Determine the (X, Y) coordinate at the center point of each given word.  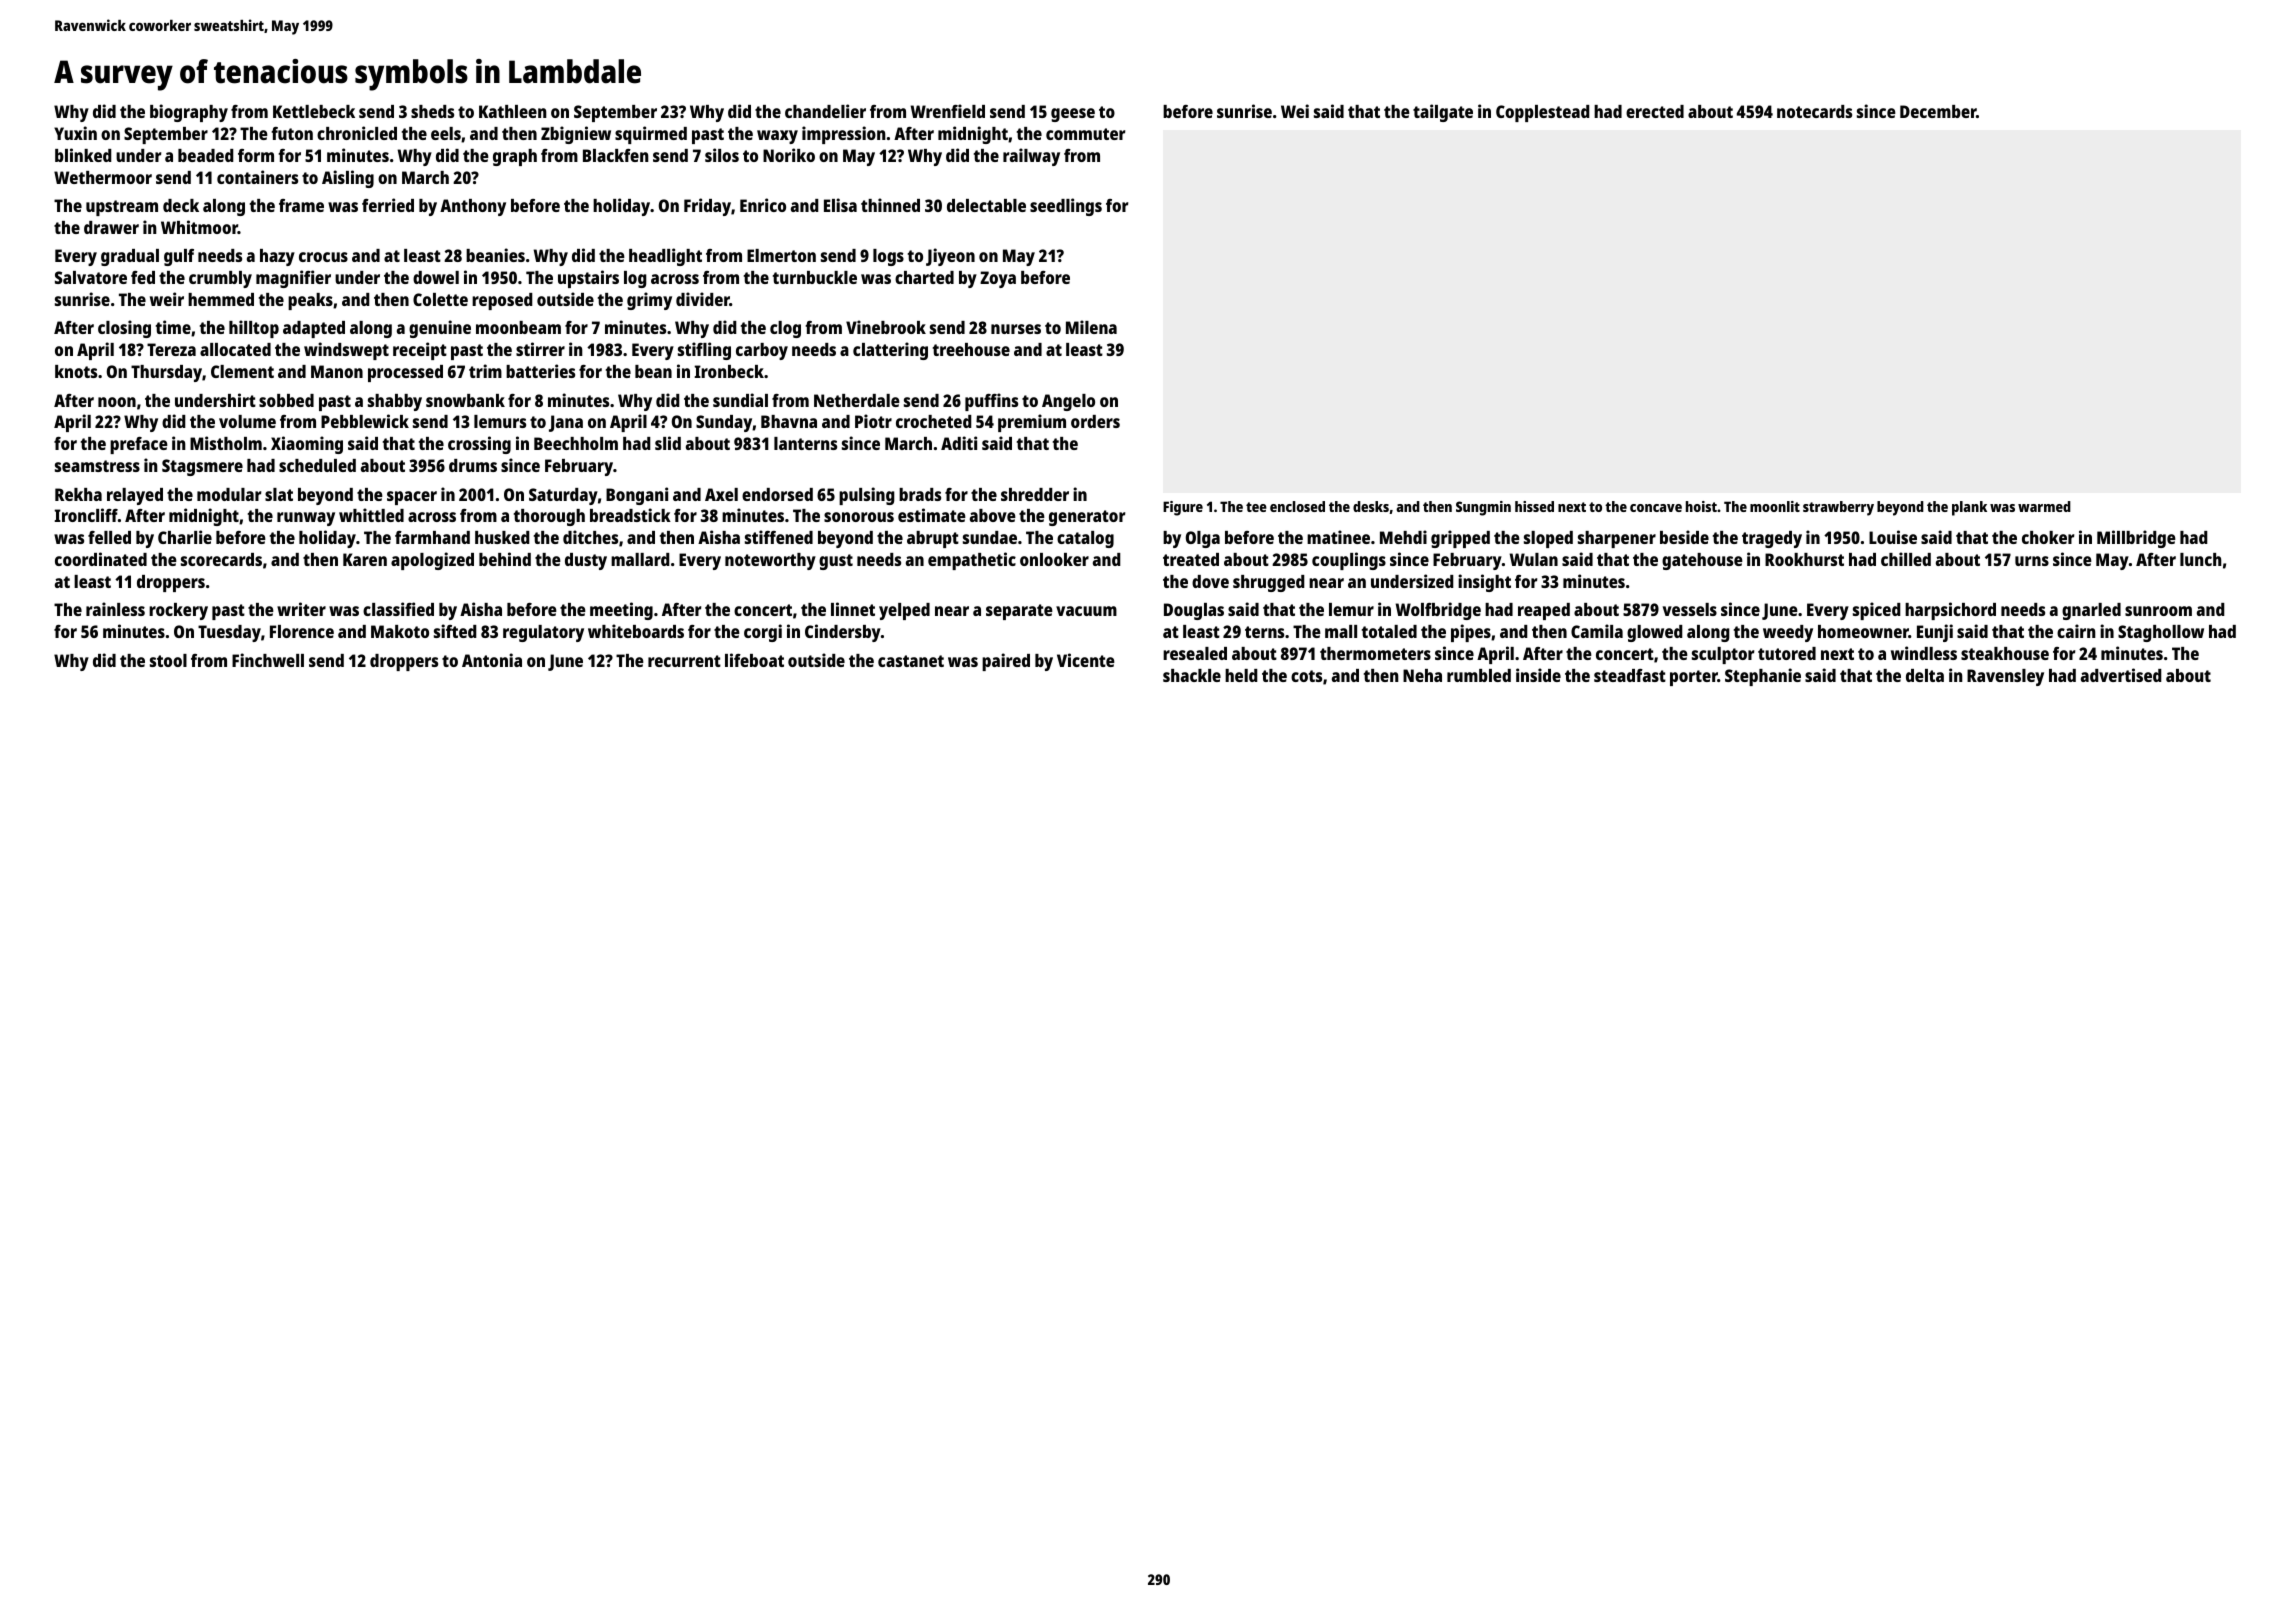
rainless (115, 609)
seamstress (97, 466)
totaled (1389, 631)
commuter (1085, 134)
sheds (432, 111)
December (1938, 111)
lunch (2201, 559)
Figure (1183, 508)
